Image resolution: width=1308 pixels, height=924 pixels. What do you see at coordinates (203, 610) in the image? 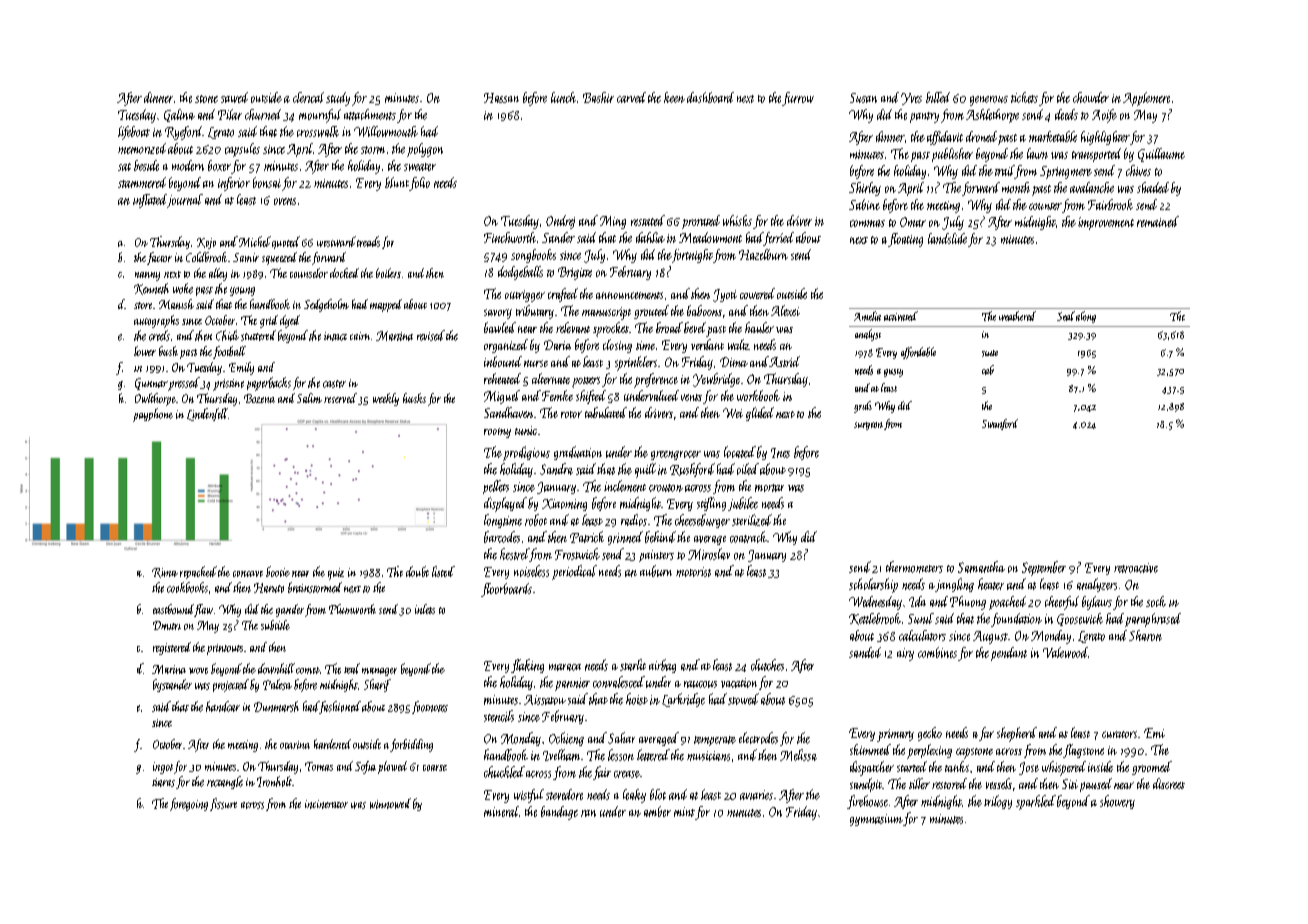
I see `flaw` at bounding box center [203, 610].
